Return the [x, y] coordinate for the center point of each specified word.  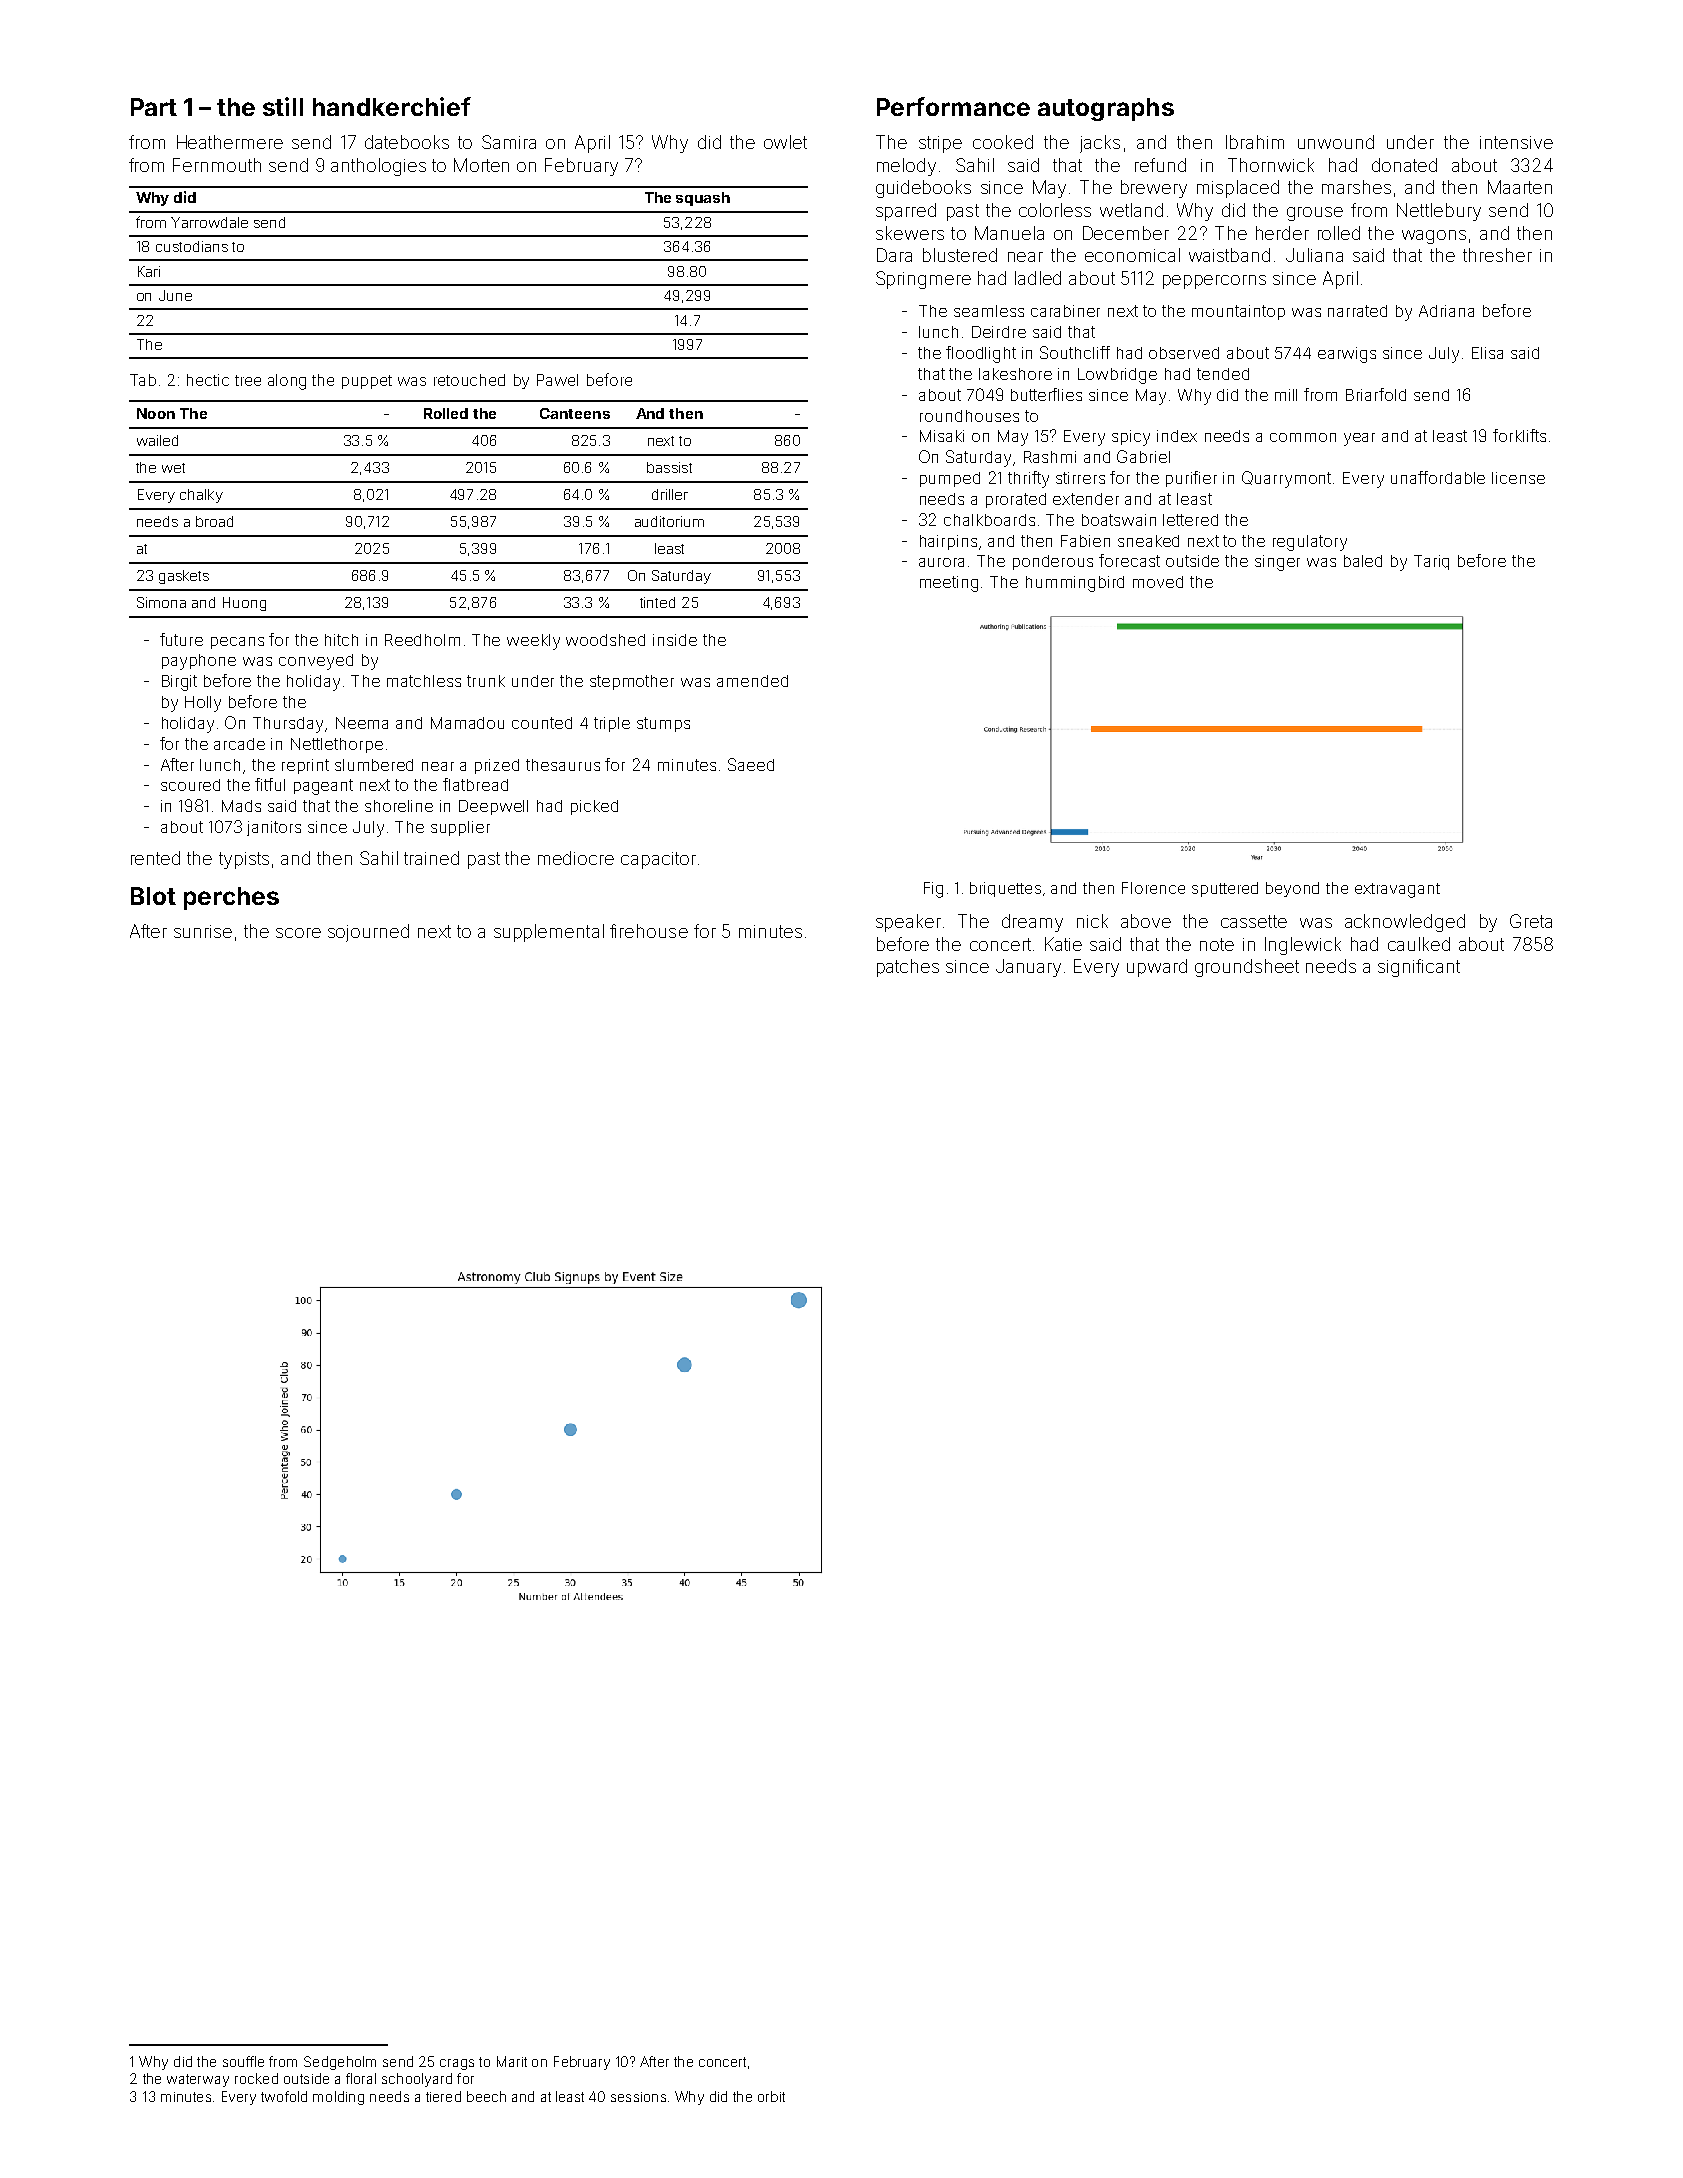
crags [457, 2064]
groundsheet [1247, 968]
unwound [1336, 142]
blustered [960, 255]
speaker [908, 923]
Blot [153, 896]
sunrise [203, 931]
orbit [771, 2096]
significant [1419, 968]
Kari [149, 271]
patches [908, 968]
